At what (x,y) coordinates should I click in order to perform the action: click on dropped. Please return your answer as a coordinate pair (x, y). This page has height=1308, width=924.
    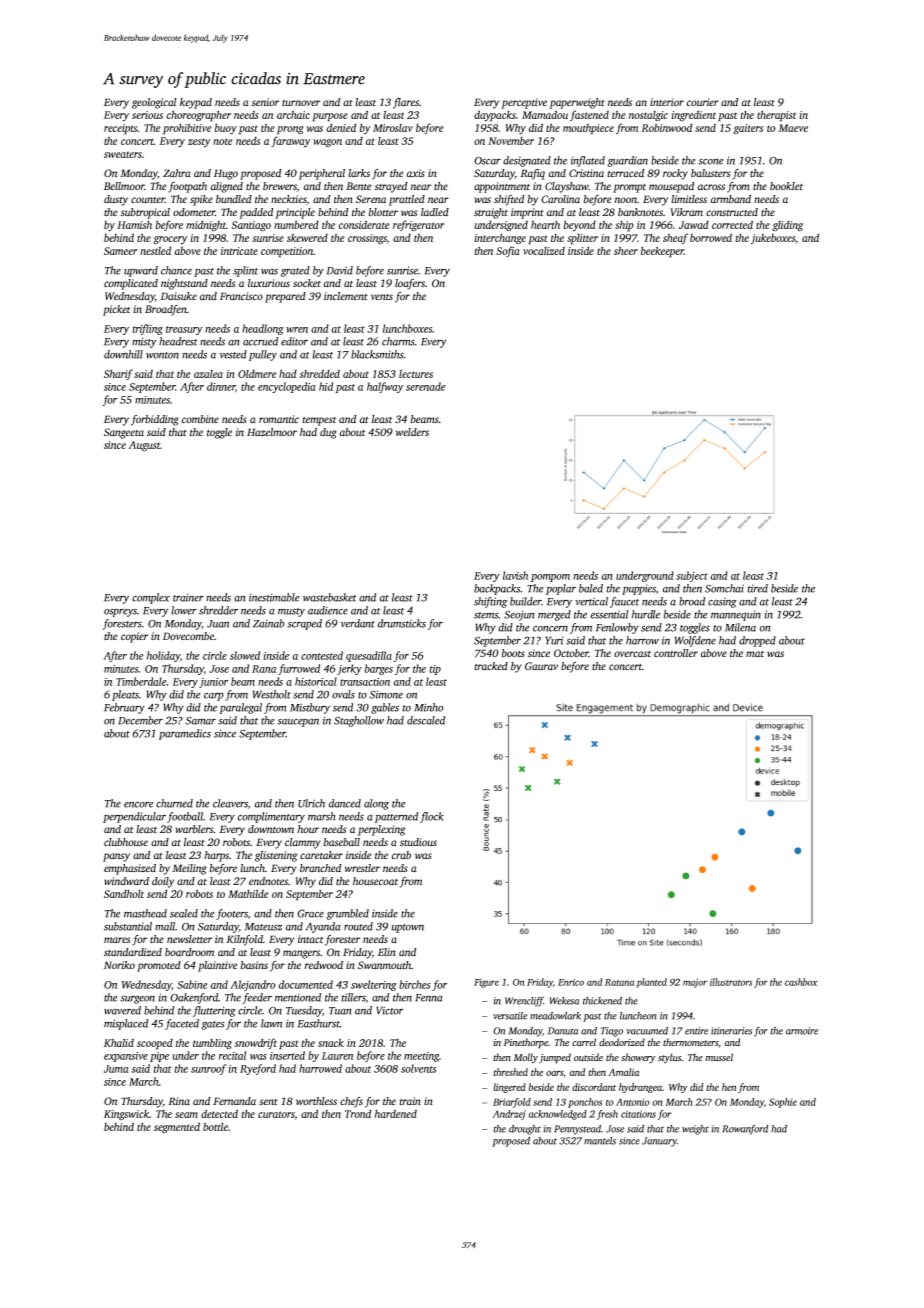
    Looking at the image, I should click on (757, 641).
